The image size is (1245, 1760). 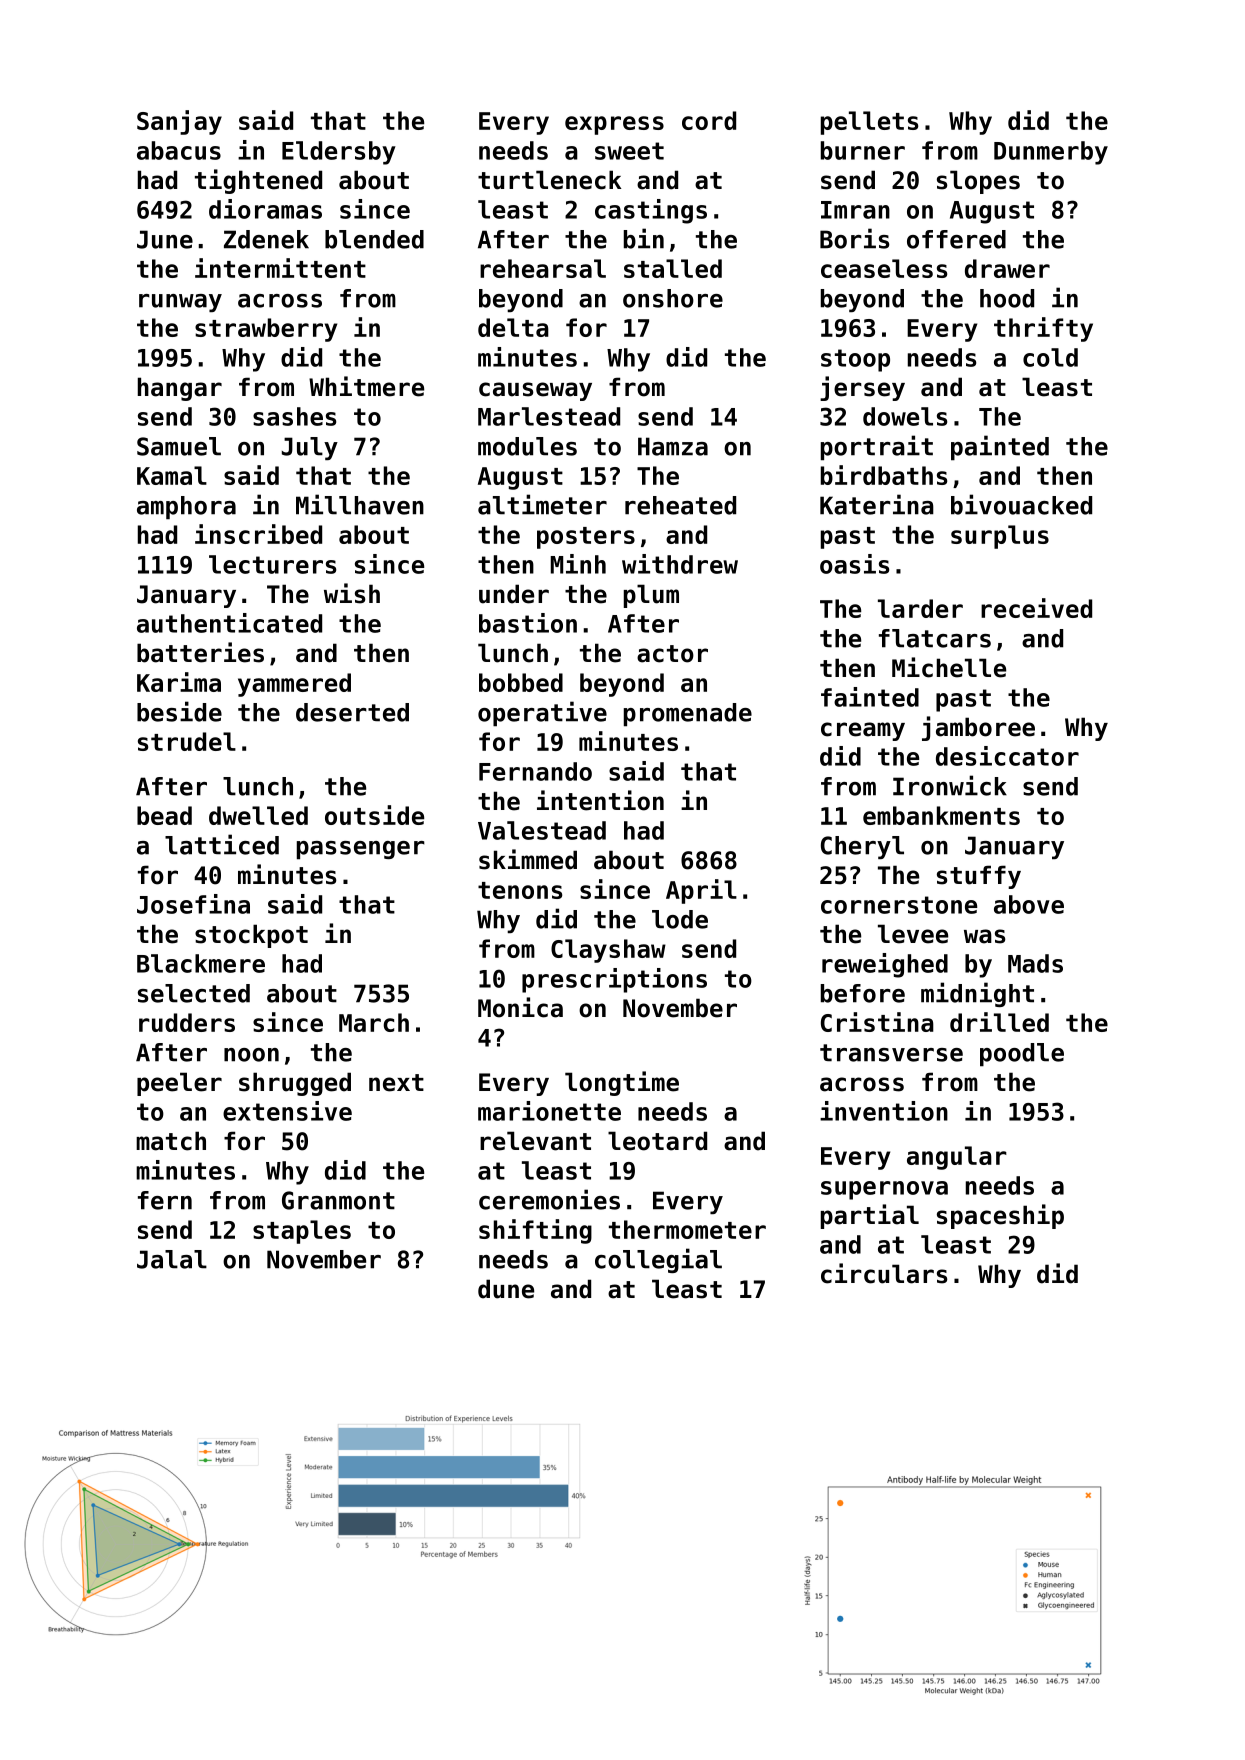 What do you see at coordinates (179, 122) in the screenshot?
I see `Sanjay` at bounding box center [179, 122].
